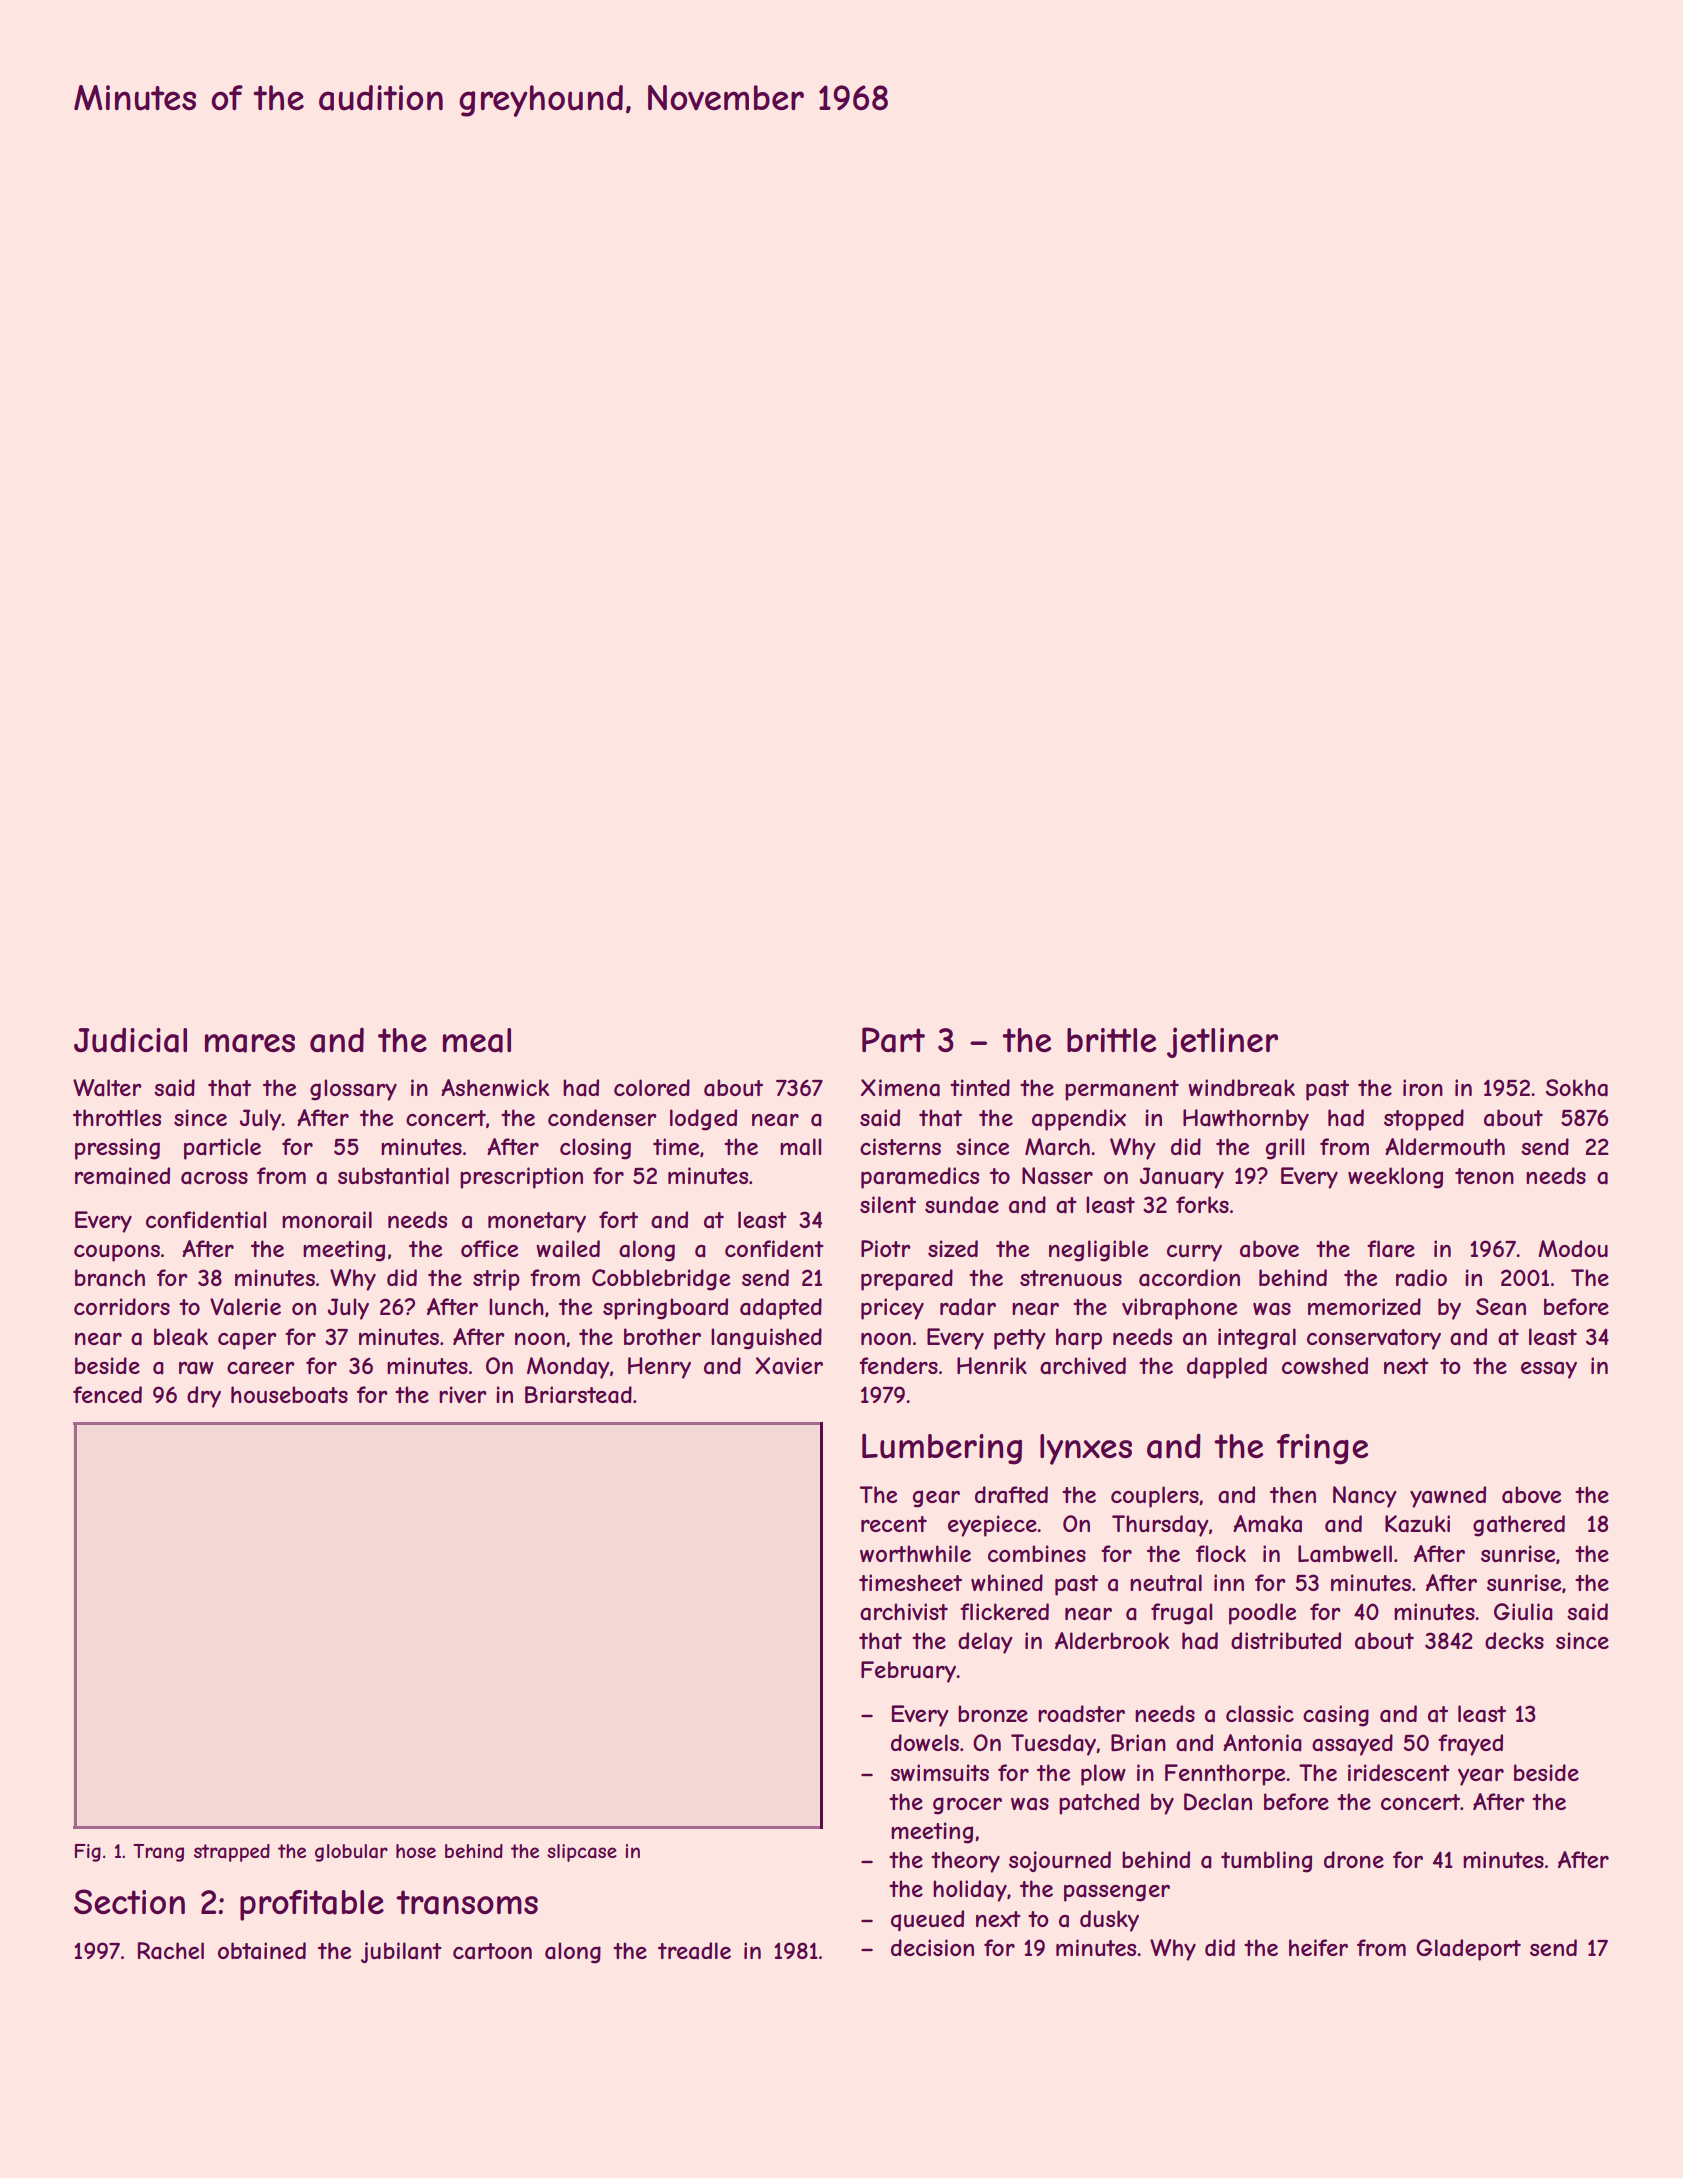 This image has height=2178, width=1683. What do you see at coordinates (1222, 1042) in the image?
I see `jetliner` at bounding box center [1222, 1042].
